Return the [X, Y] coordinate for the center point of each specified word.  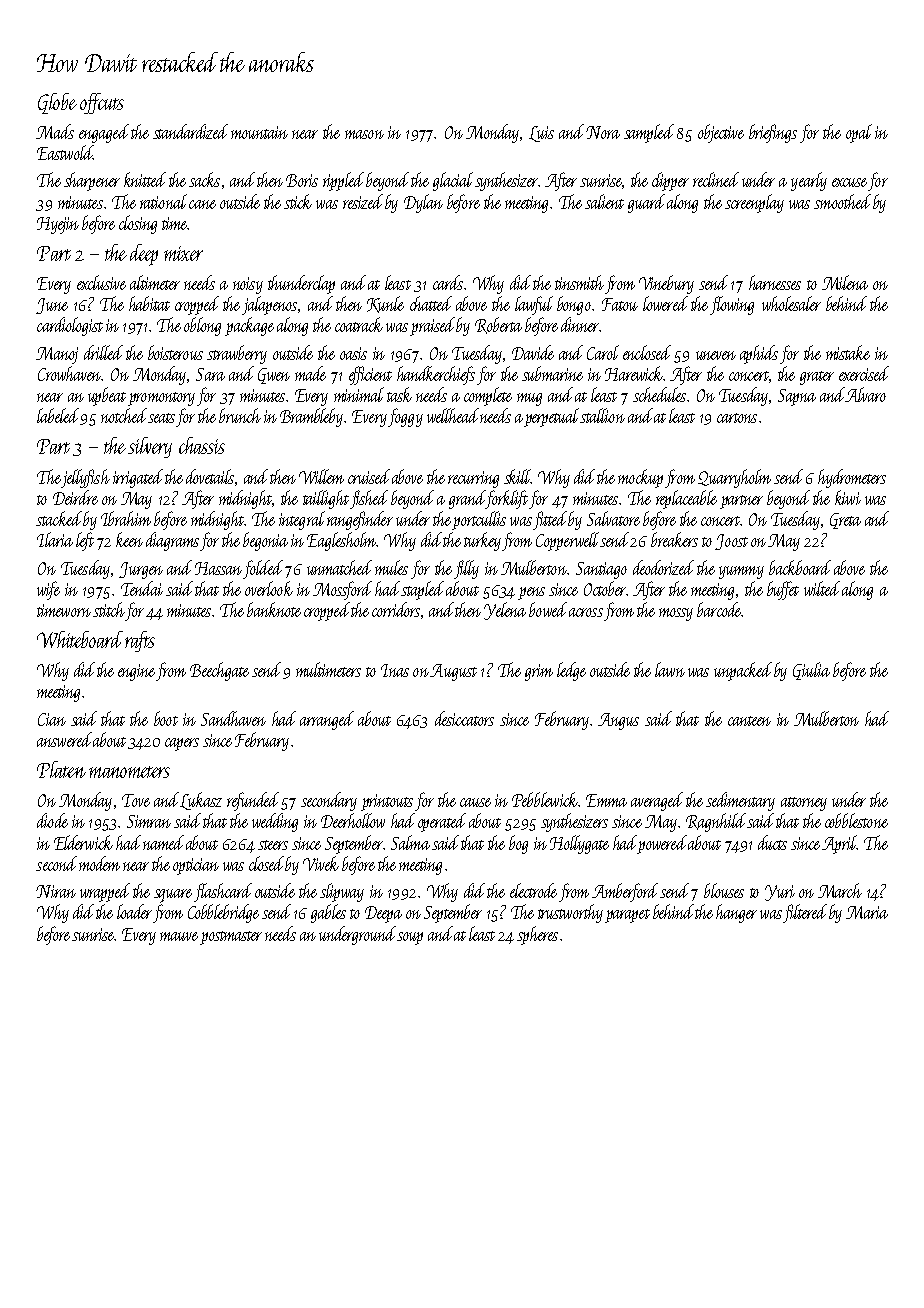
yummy [741, 572]
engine [136, 672]
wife [48, 590]
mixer [183, 253]
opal [859, 133]
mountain [259, 132]
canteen [749, 721]
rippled [343, 181]
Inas [395, 670]
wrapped [105, 892]
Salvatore [613, 518]
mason [364, 134]
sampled [649, 133]
